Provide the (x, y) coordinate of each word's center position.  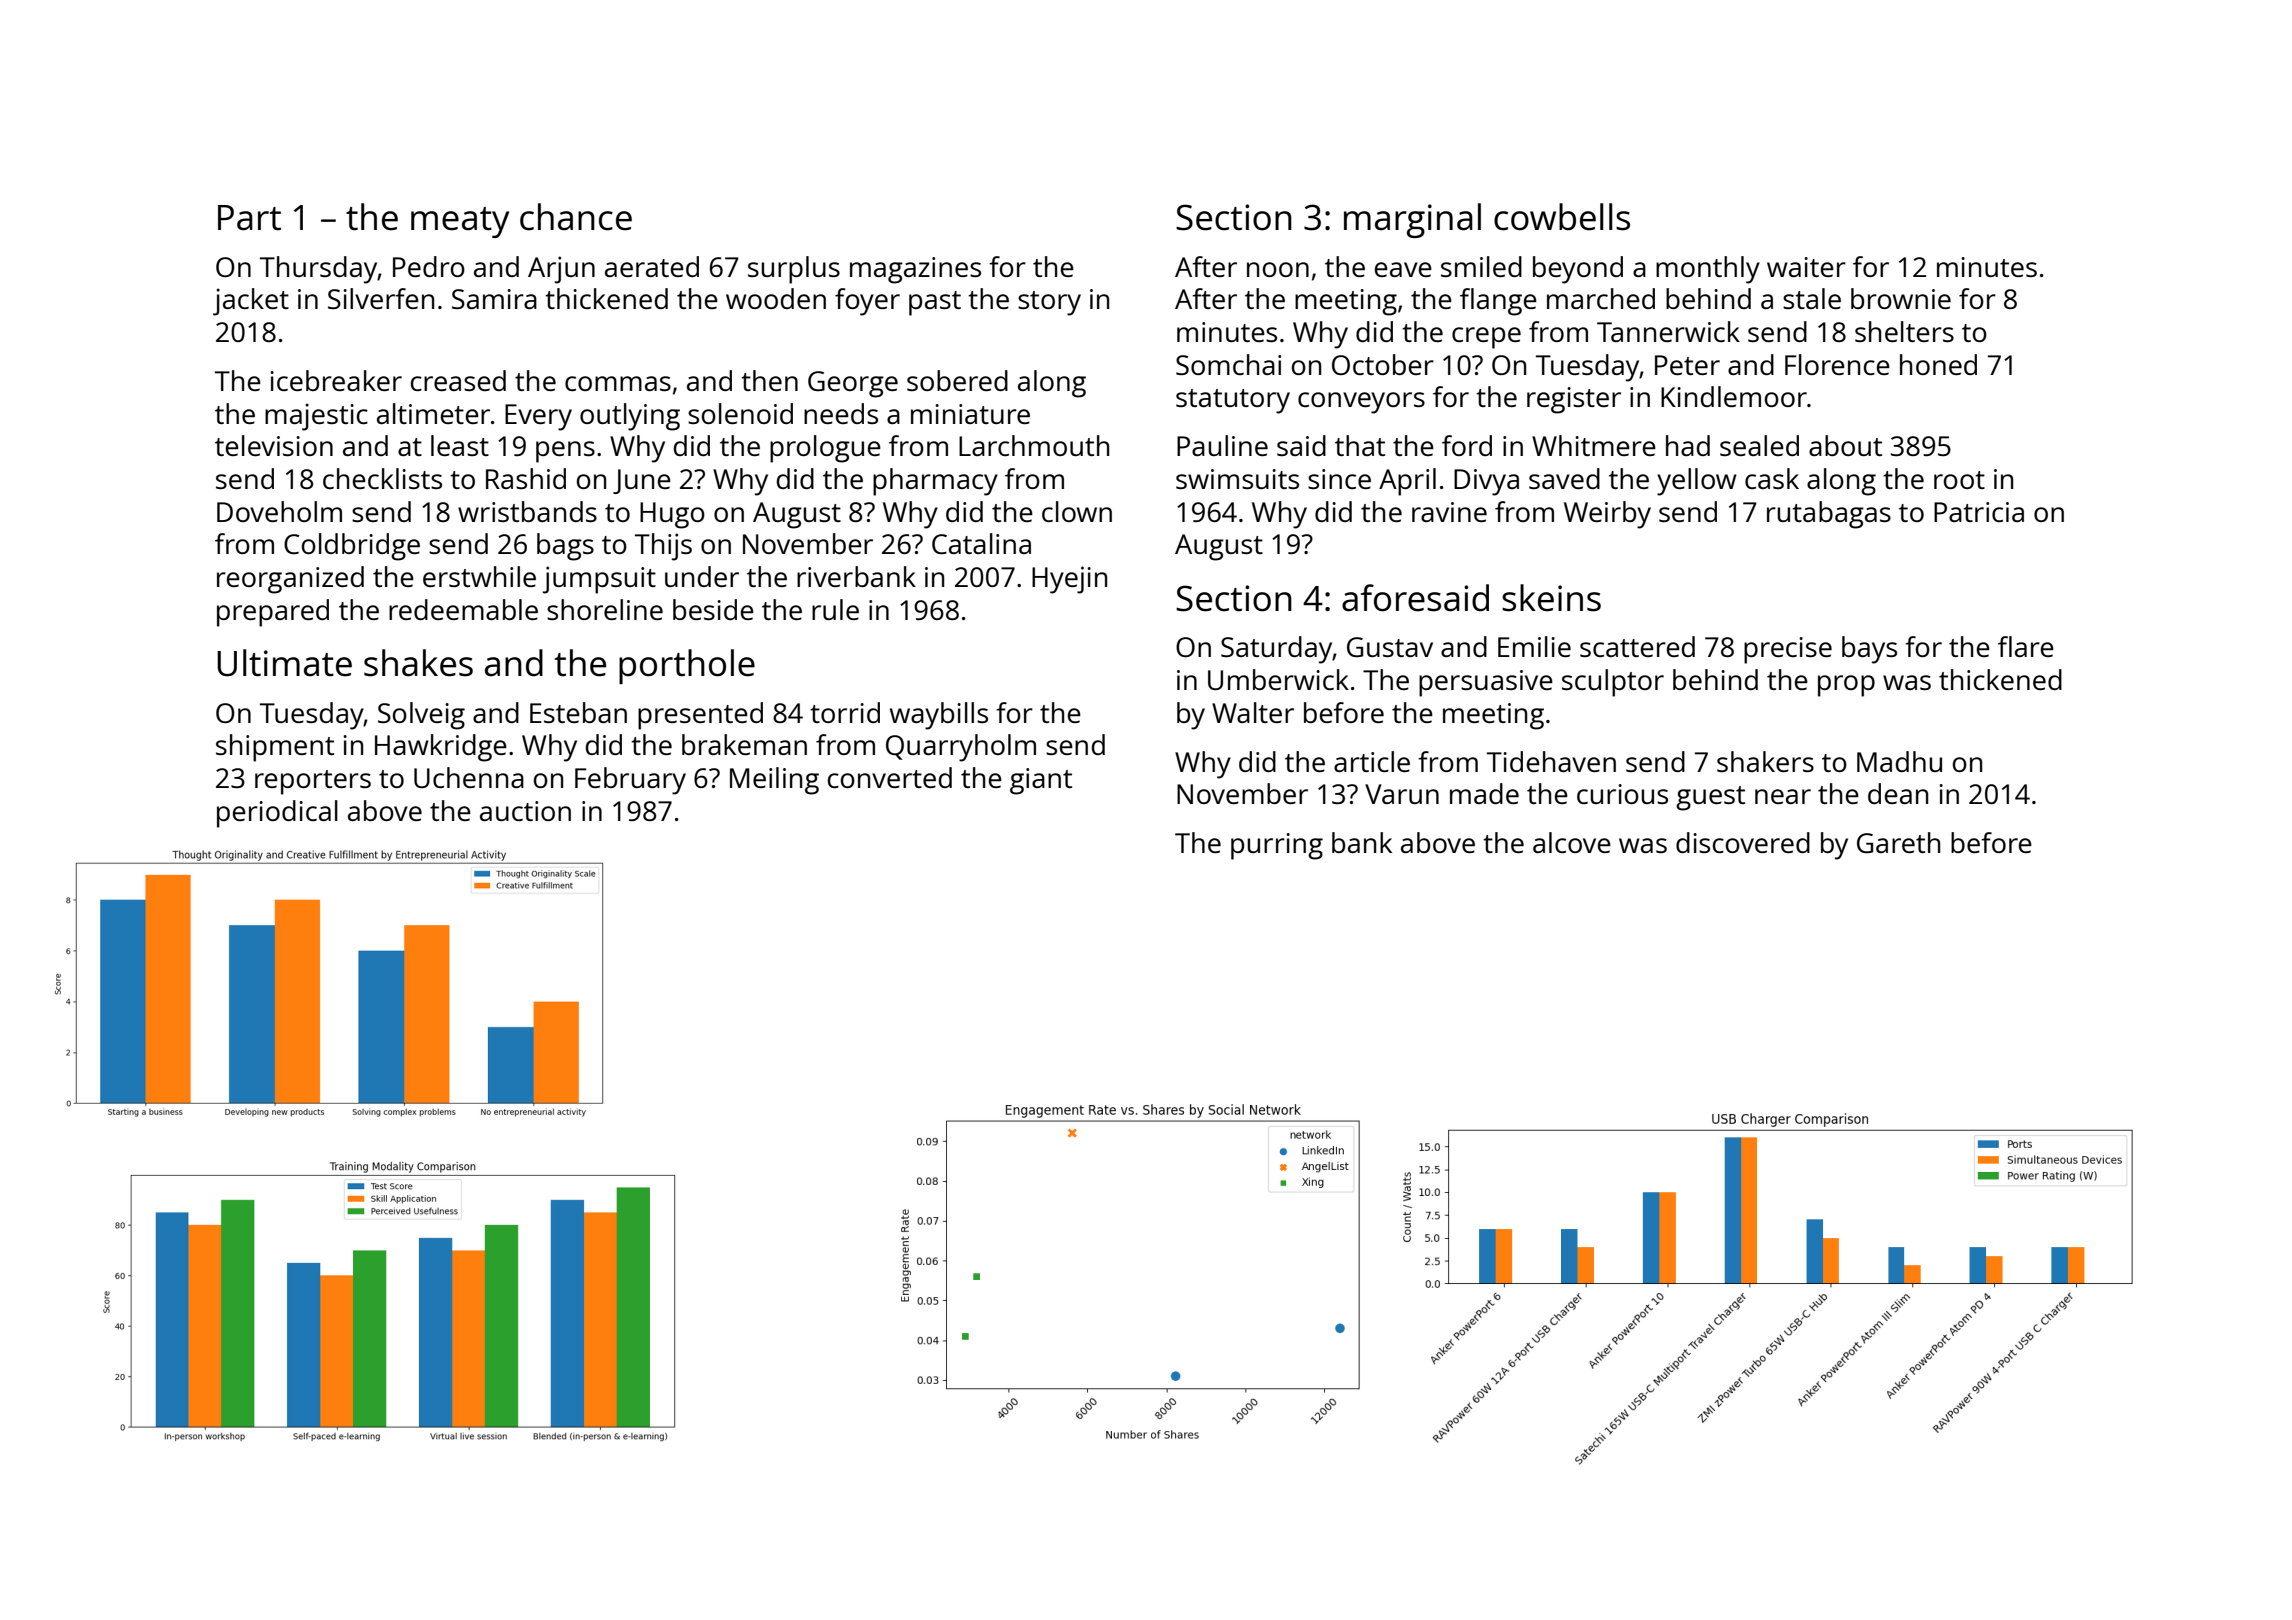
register (1574, 400)
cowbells (1562, 217)
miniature (970, 414)
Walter (1253, 712)
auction (525, 811)
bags (565, 547)
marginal (1412, 220)
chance (576, 217)
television (274, 445)
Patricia (1979, 512)
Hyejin (1069, 580)
